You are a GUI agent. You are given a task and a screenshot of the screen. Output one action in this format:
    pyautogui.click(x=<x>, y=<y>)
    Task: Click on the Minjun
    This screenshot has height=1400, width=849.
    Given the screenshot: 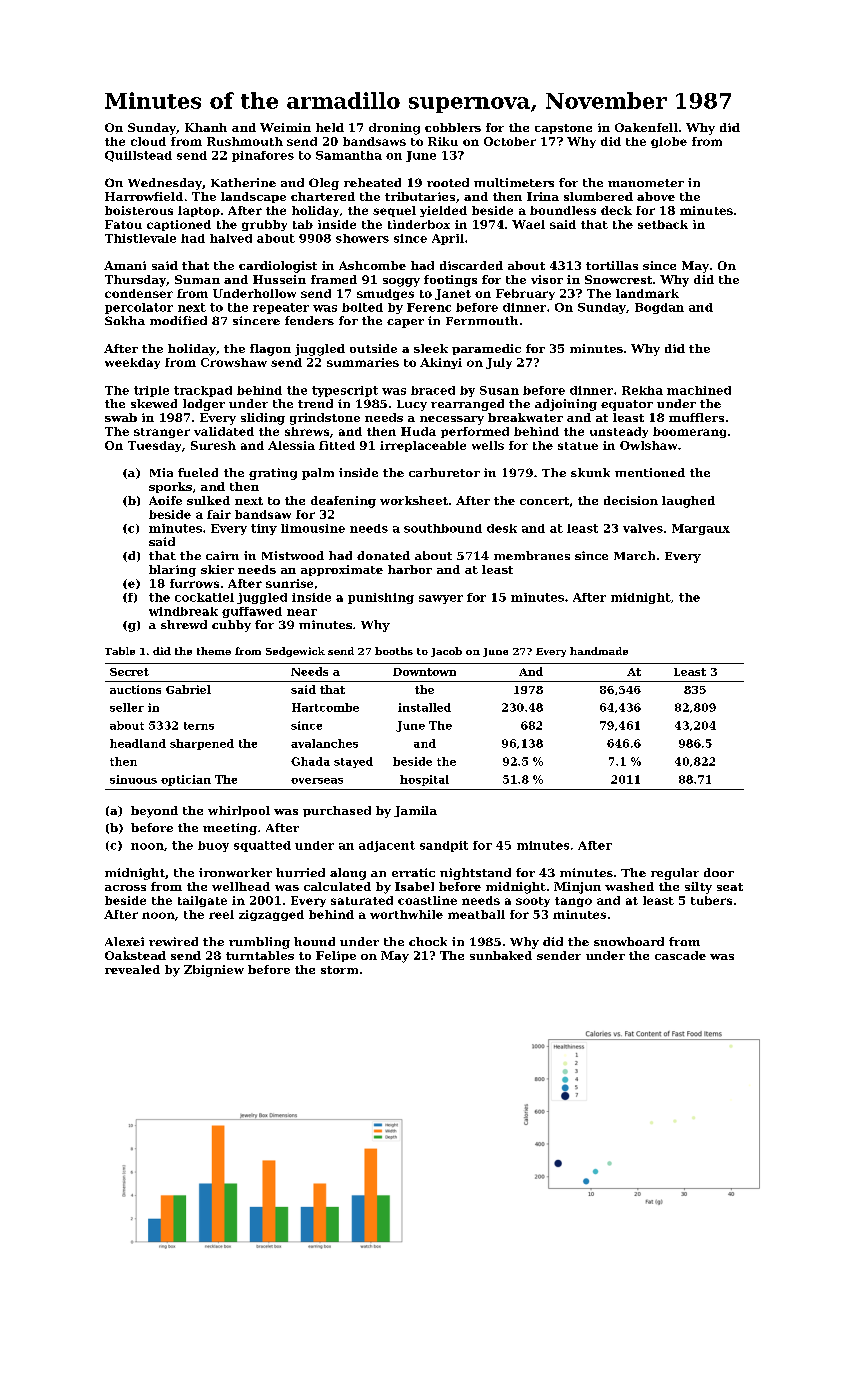 What is the action you would take?
    pyautogui.click(x=577, y=888)
